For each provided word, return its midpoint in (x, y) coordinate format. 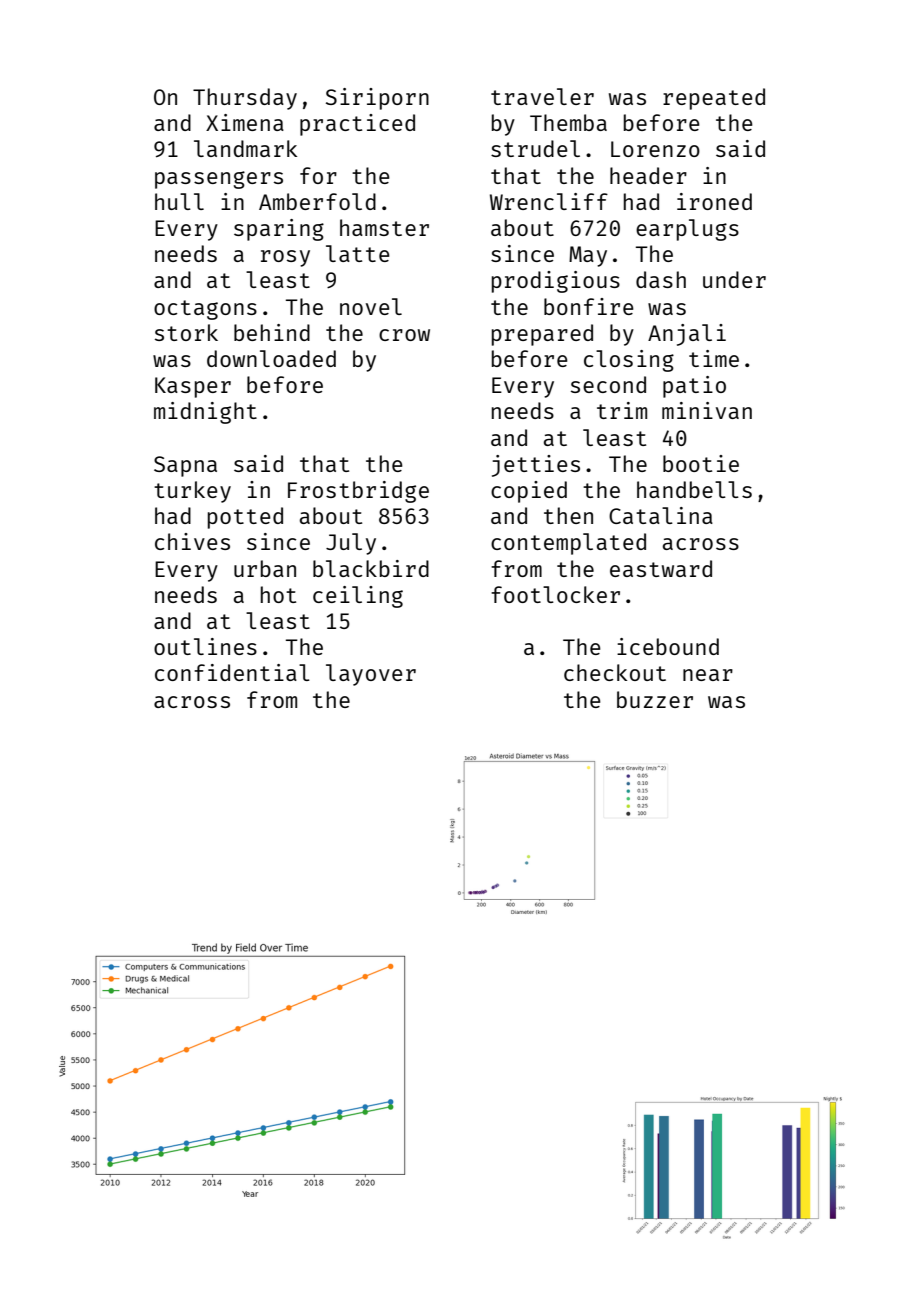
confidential (232, 672)
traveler (542, 96)
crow (404, 335)
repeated (714, 99)
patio (694, 387)
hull (179, 201)
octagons (205, 310)
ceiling (358, 597)
